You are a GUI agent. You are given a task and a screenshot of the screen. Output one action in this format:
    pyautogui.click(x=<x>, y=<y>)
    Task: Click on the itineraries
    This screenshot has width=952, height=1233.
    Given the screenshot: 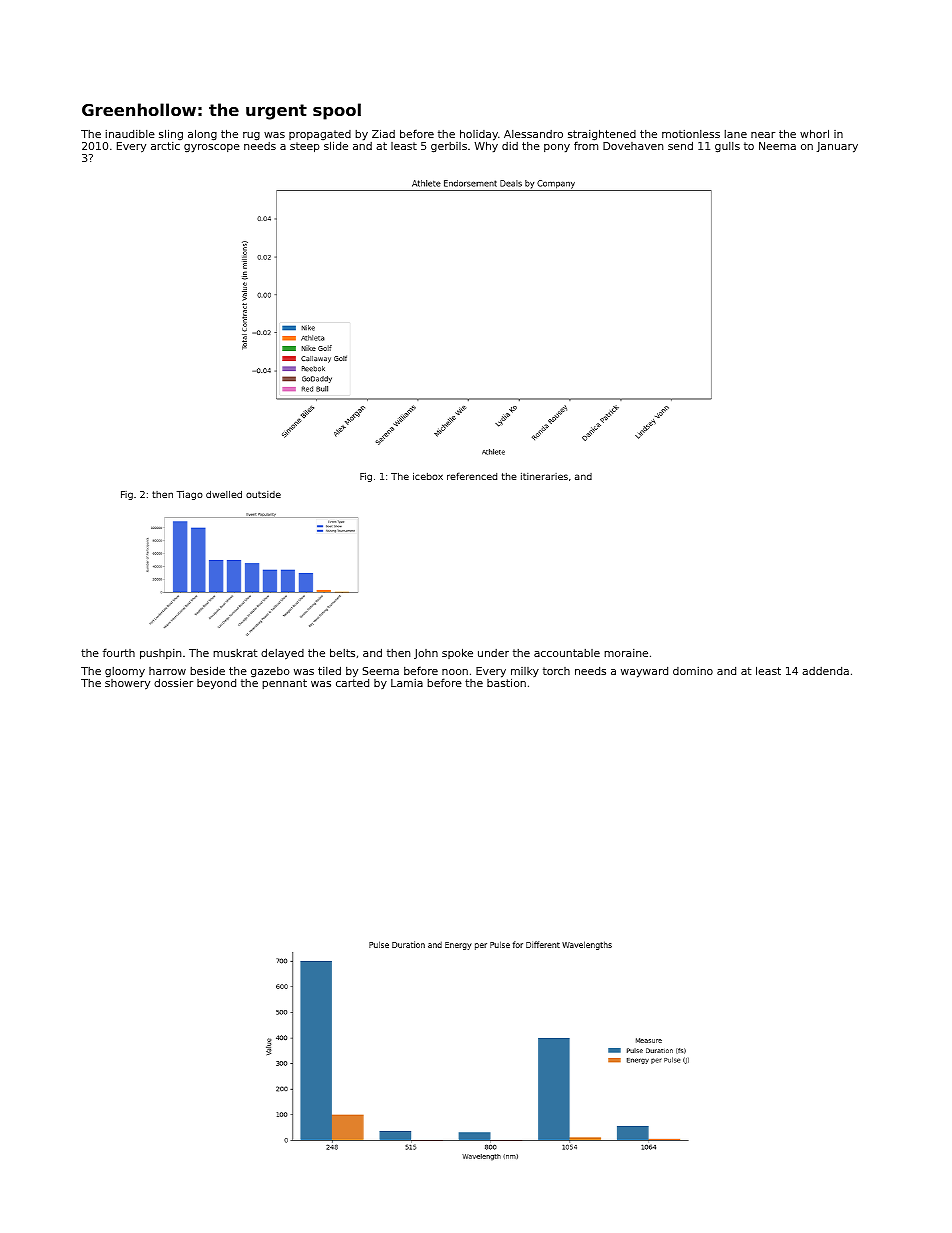 What is the action you would take?
    pyautogui.click(x=544, y=476)
